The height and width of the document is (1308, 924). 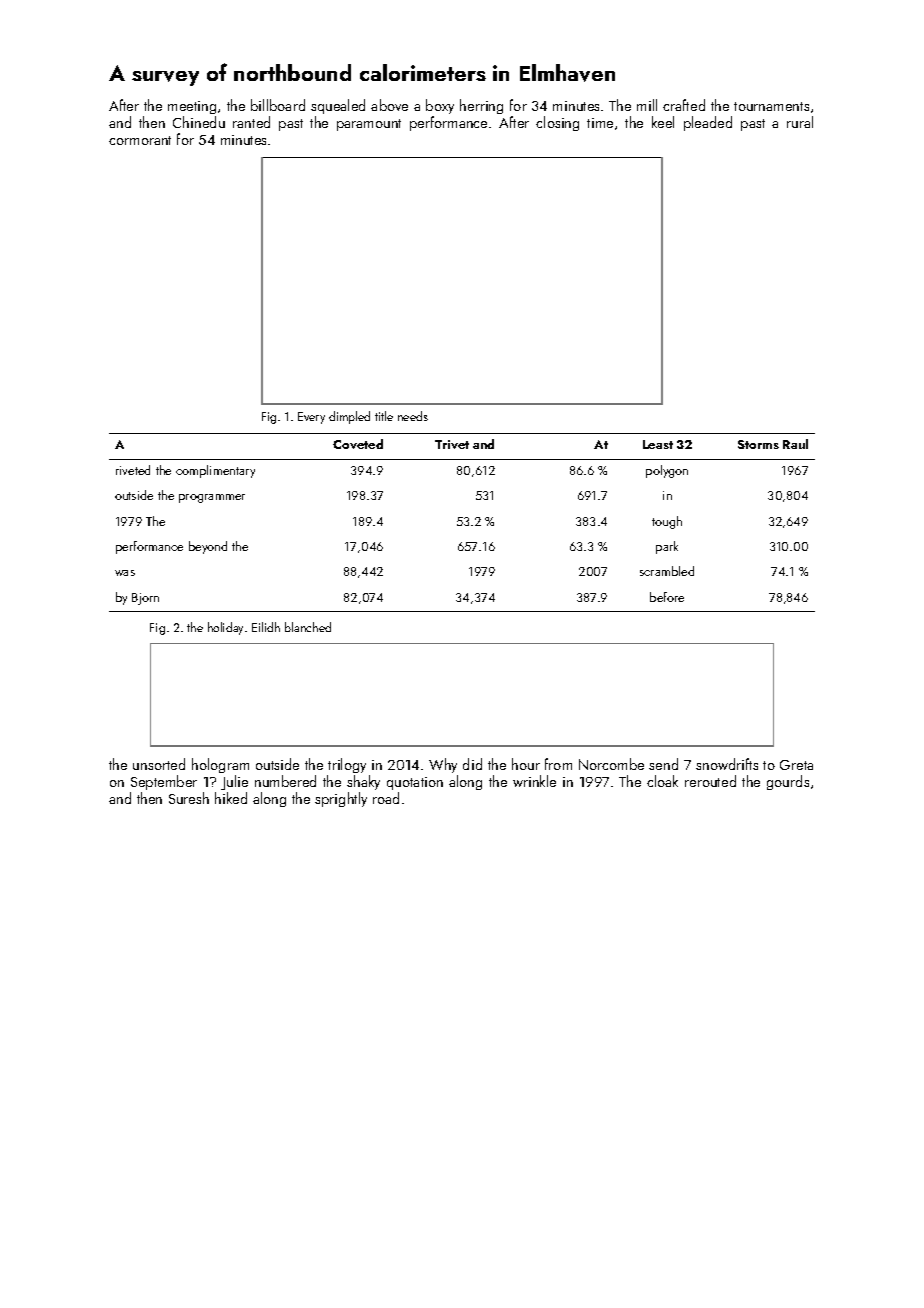 I want to click on Suresh, so click(x=189, y=798).
